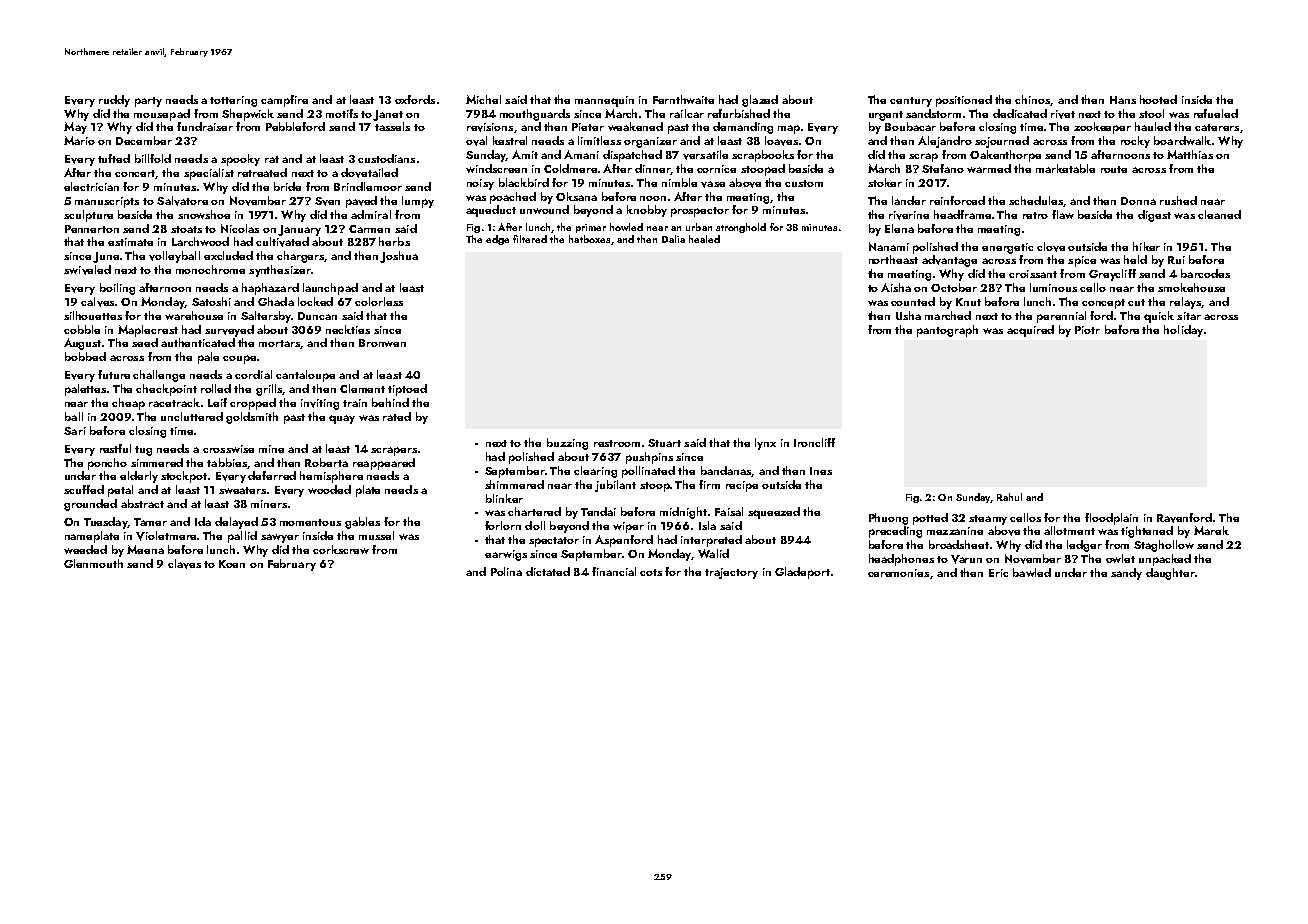  What do you see at coordinates (964, 101) in the document?
I see `positioned` at bounding box center [964, 101].
